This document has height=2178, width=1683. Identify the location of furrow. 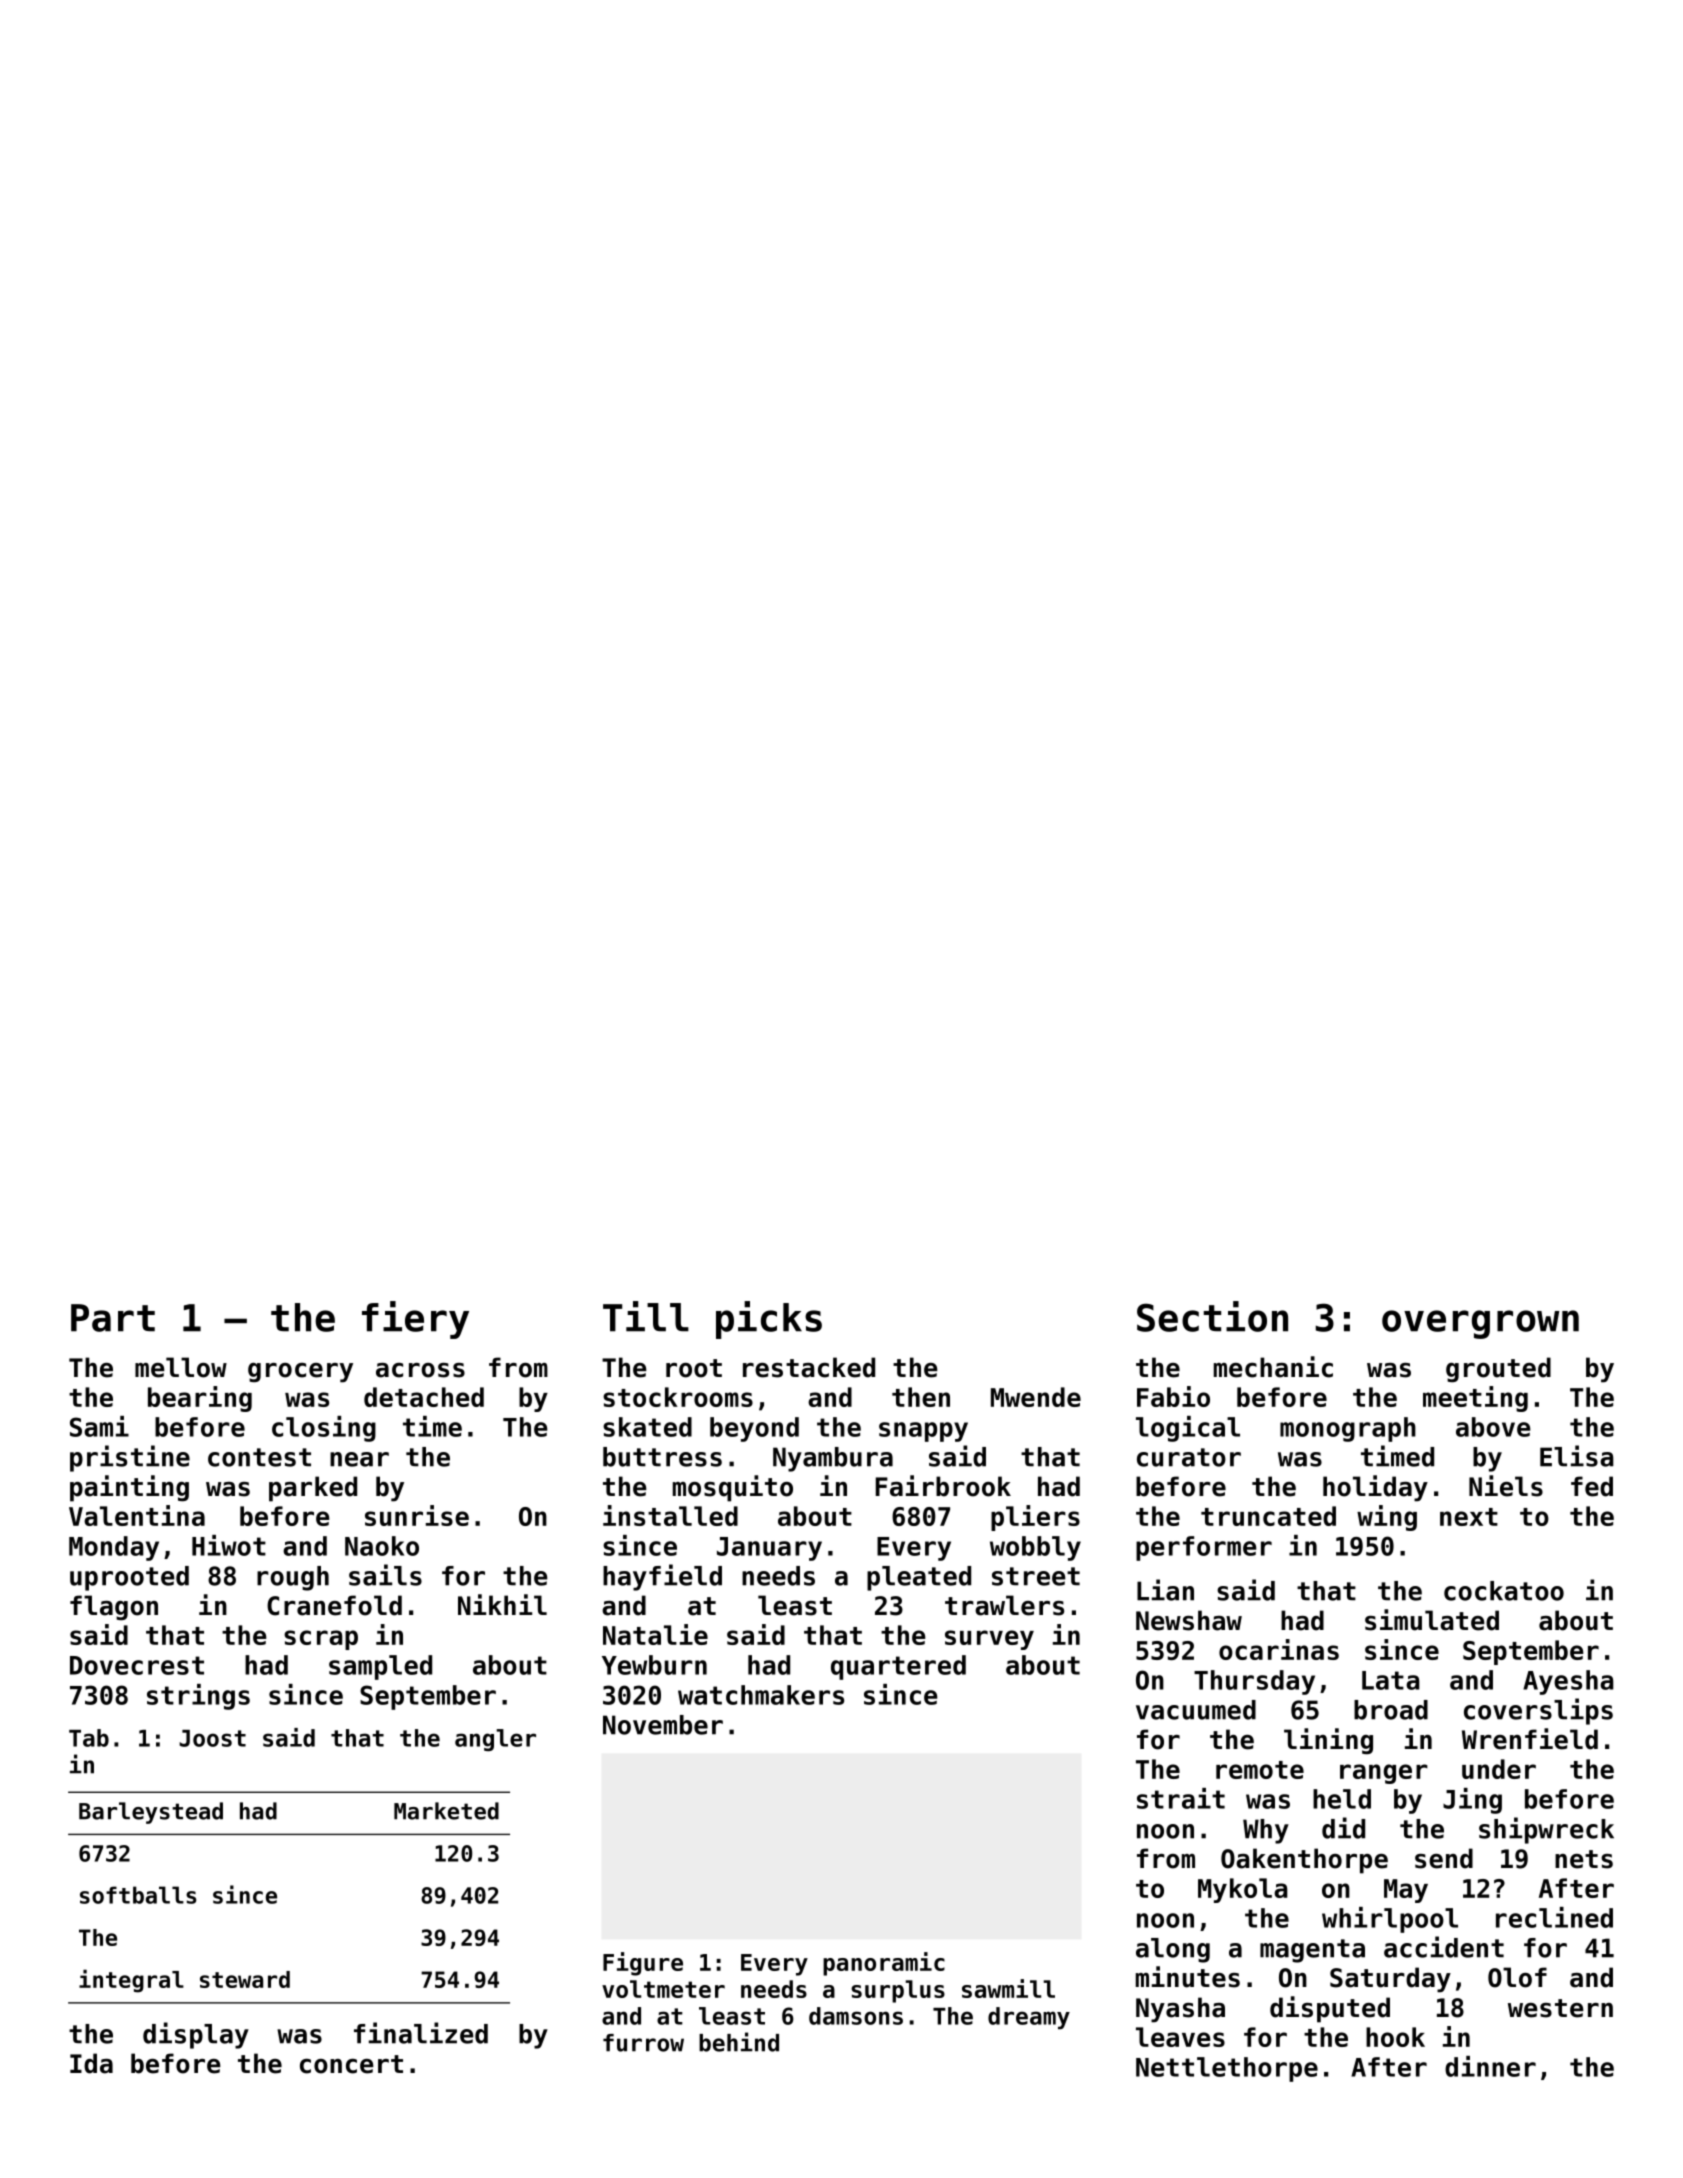
(643, 2043).
